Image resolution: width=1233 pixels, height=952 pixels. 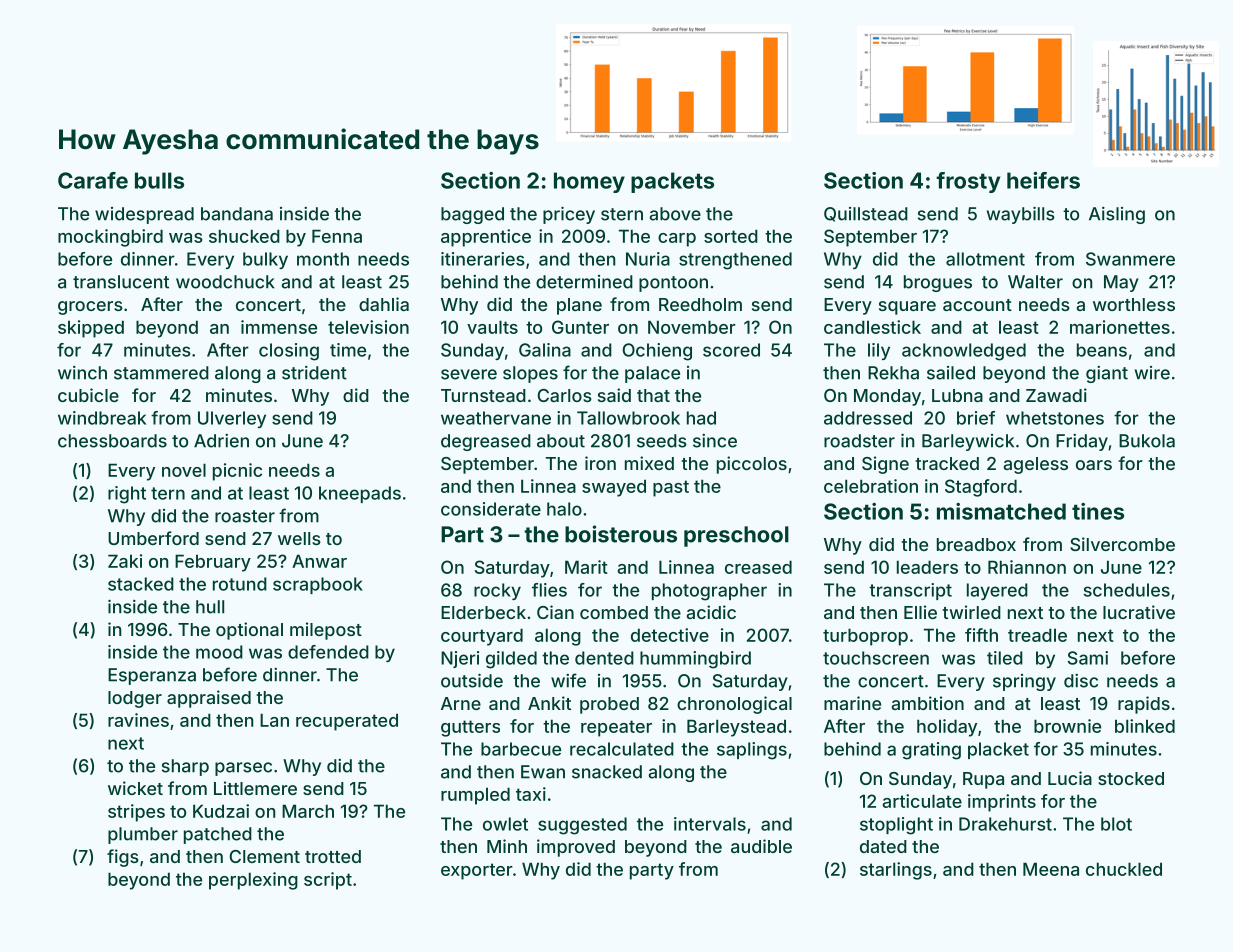 What do you see at coordinates (951, 373) in the document?
I see `sailed` at bounding box center [951, 373].
